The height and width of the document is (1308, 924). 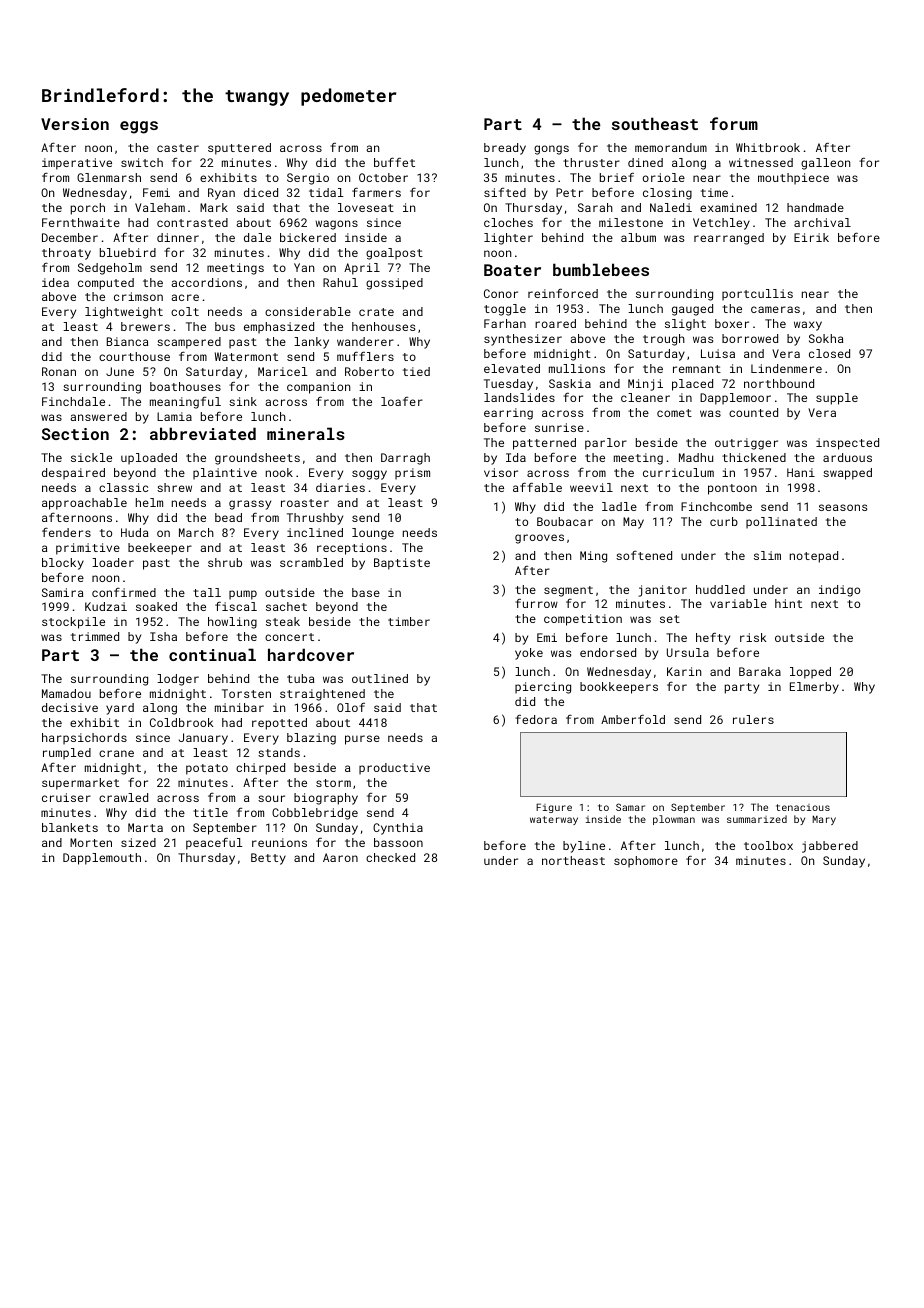 What do you see at coordinates (311, 654) in the document?
I see `hardcover` at bounding box center [311, 654].
